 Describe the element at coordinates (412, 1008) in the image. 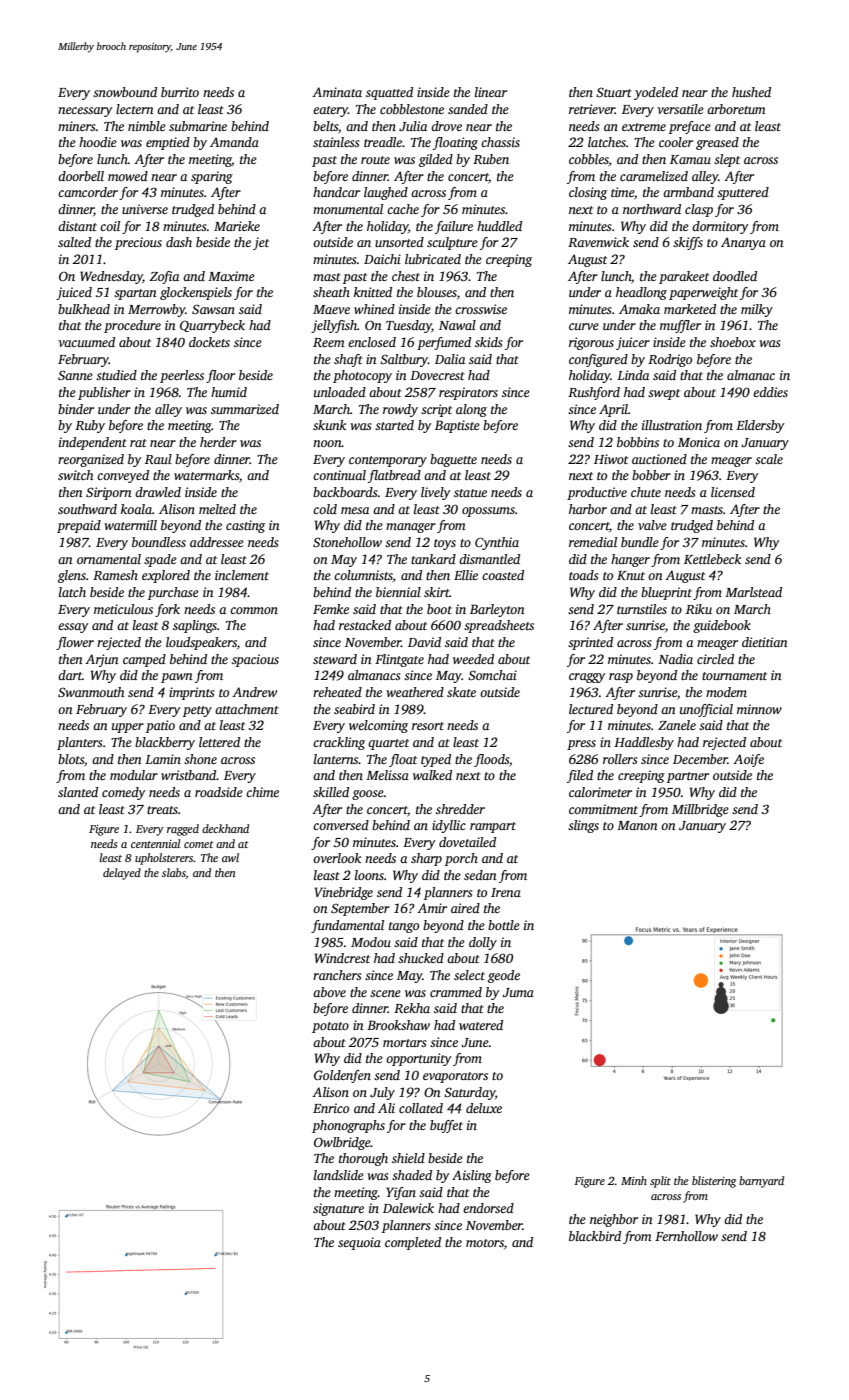

I see `Rekha` at that location.
